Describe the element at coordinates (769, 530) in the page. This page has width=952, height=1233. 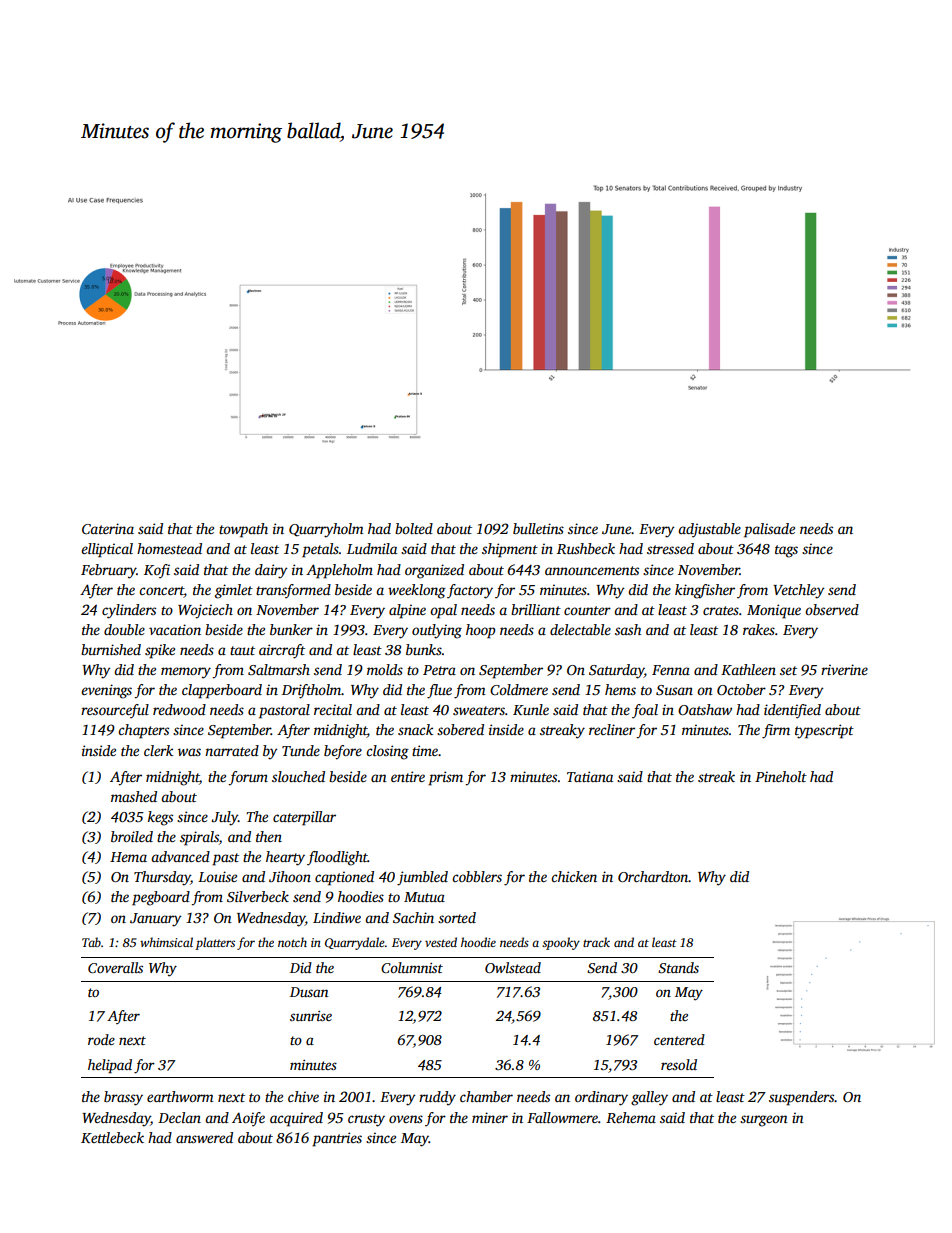
I see `palisade` at that location.
